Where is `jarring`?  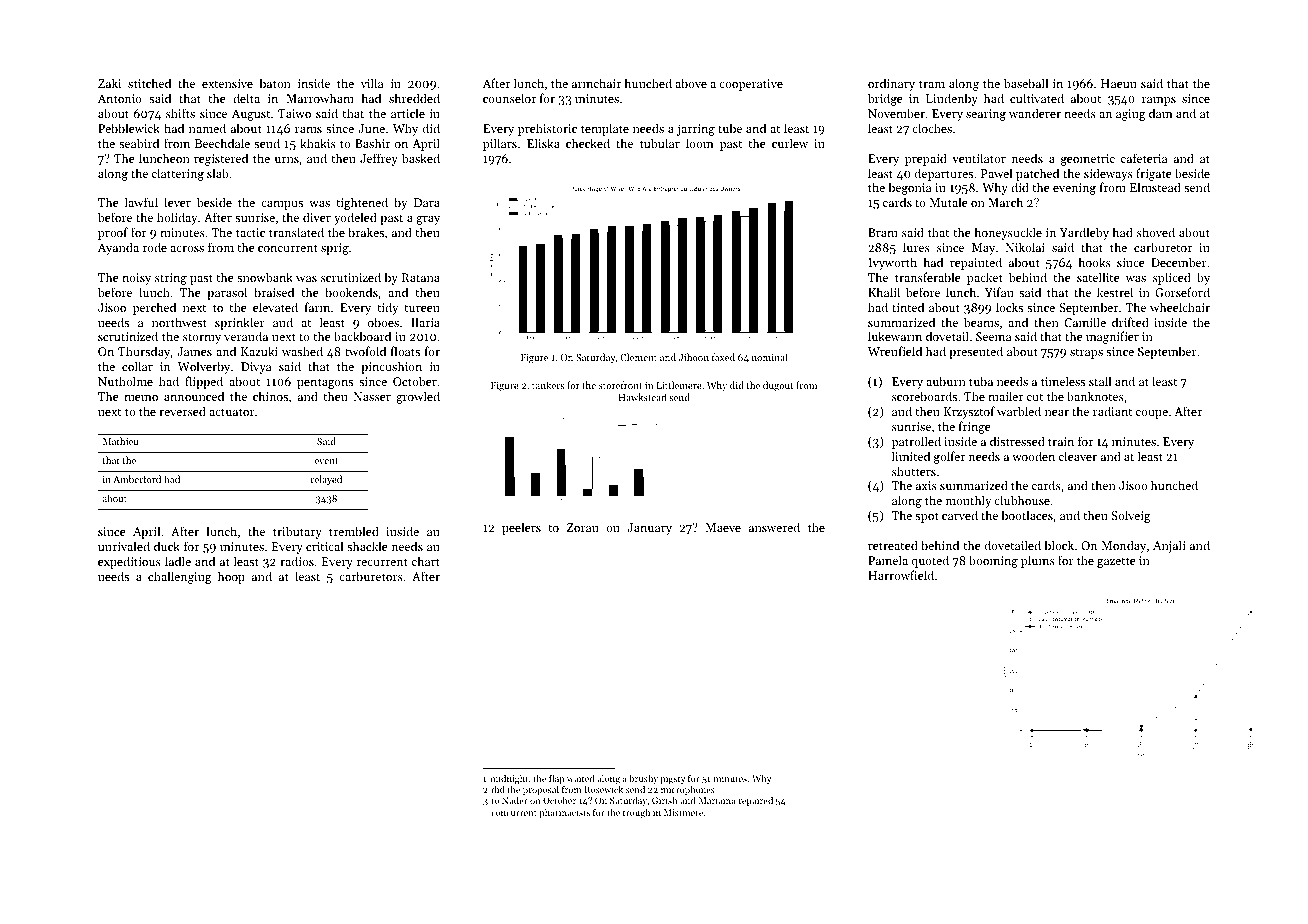
jarring is located at coordinates (696, 130).
